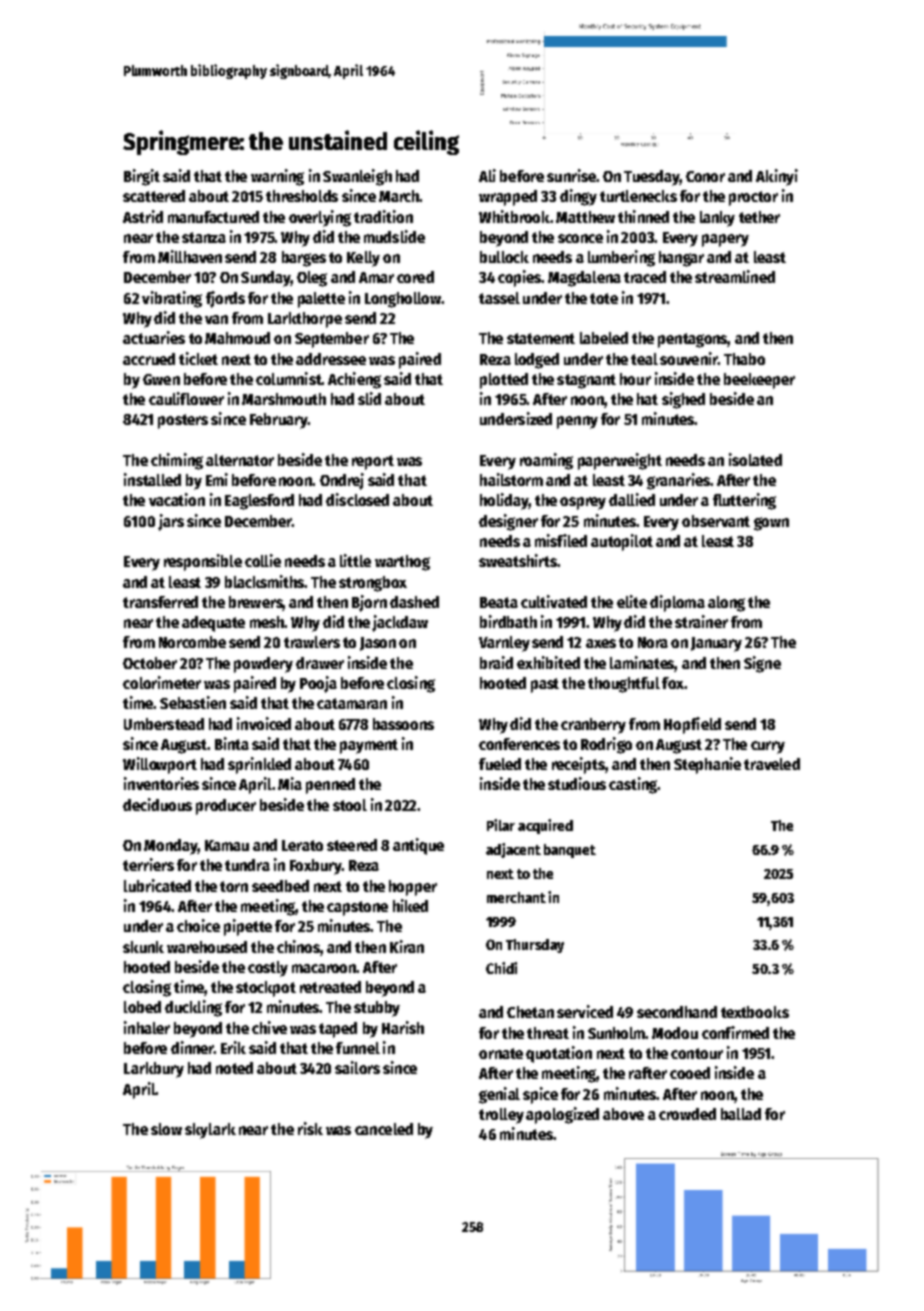  Describe the element at coordinates (771, 524) in the page. I see `gown` at that location.
